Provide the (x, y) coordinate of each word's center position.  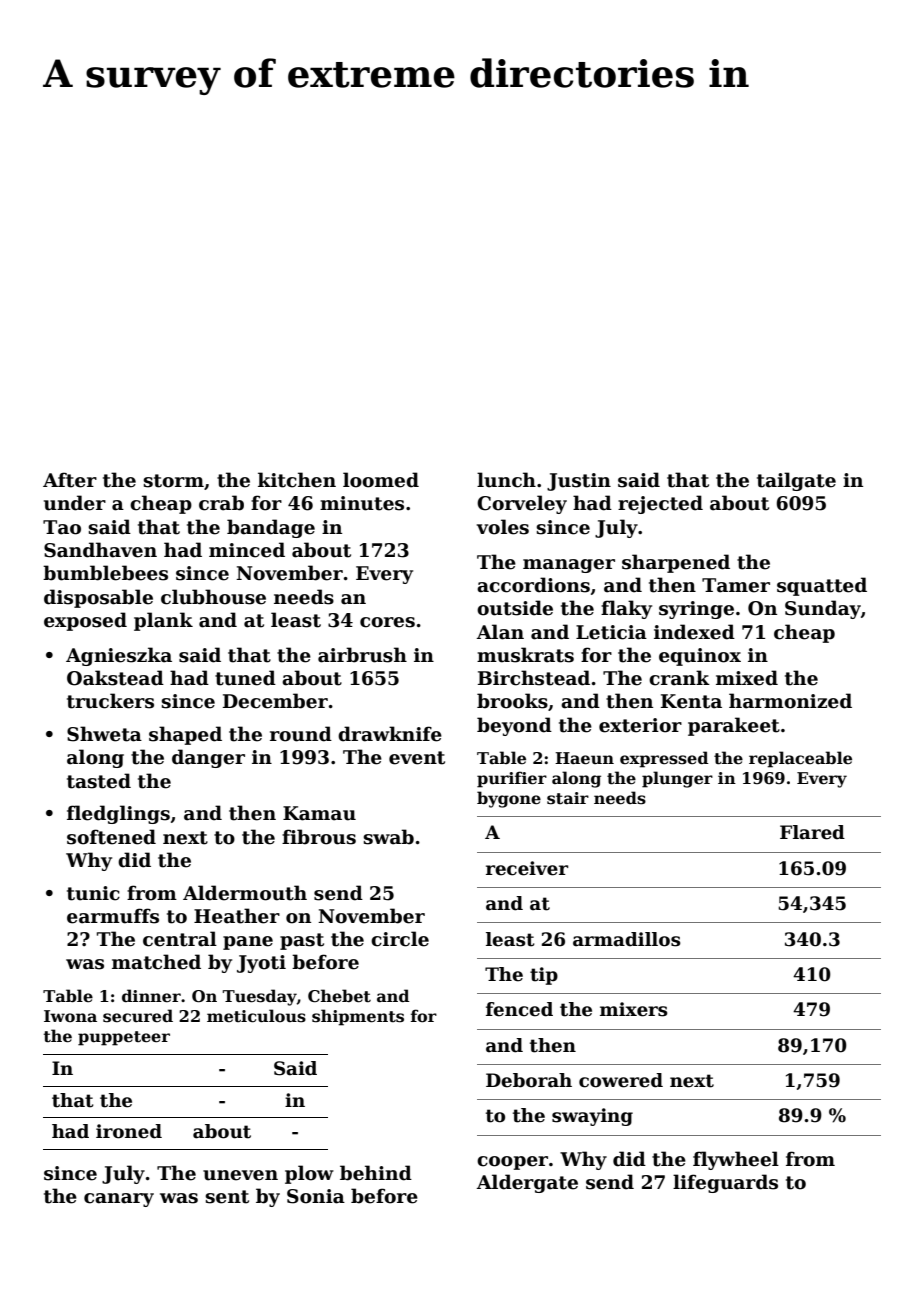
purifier (512, 779)
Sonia (316, 1196)
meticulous (256, 1016)
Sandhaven (100, 550)
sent (227, 1197)
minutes (362, 503)
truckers (110, 701)
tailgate (796, 481)
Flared (812, 832)
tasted (99, 781)
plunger (677, 779)
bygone (509, 799)
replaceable (800, 759)
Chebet (339, 996)
